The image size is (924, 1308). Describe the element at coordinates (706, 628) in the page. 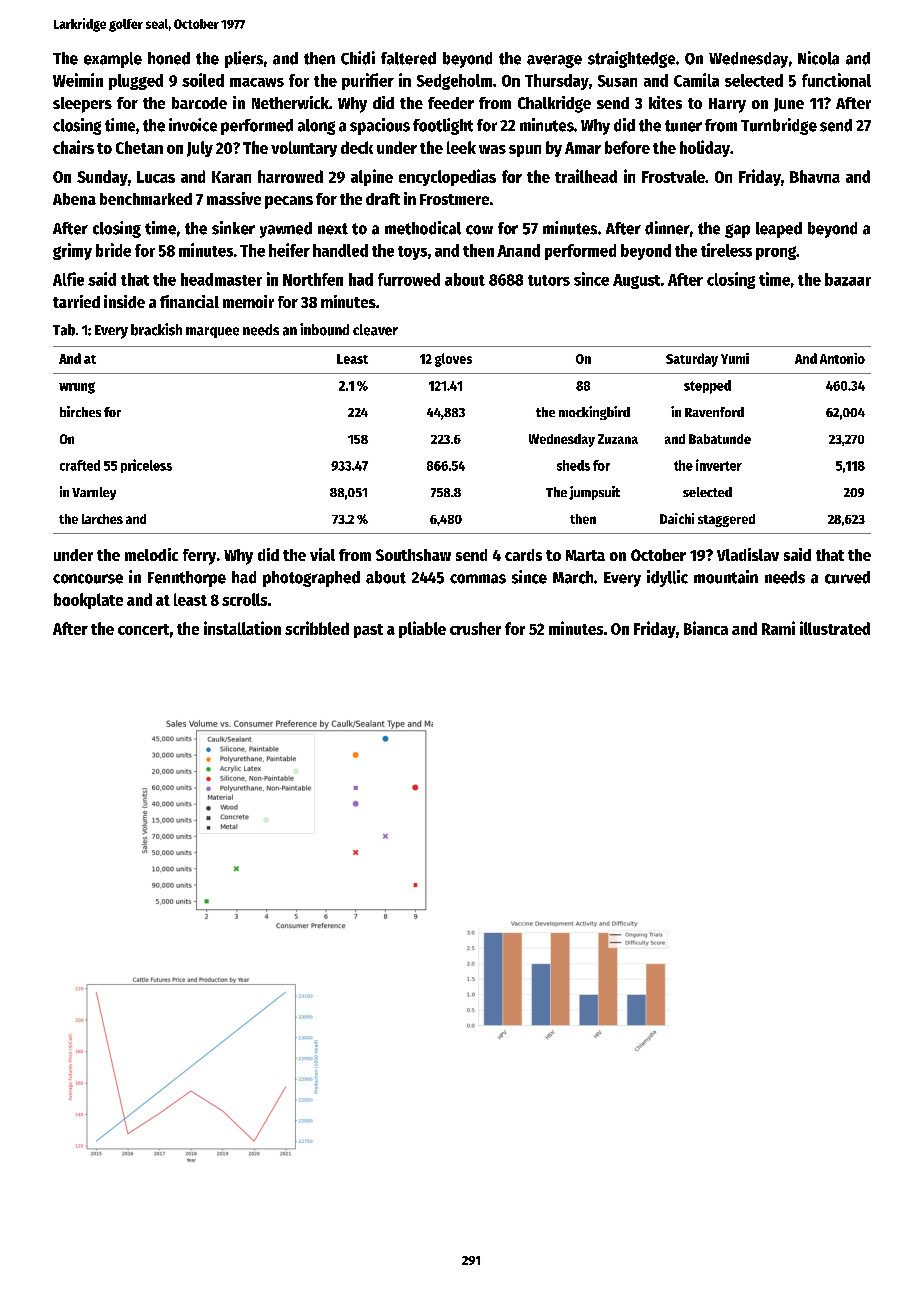

I see `Bianca` at that location.
